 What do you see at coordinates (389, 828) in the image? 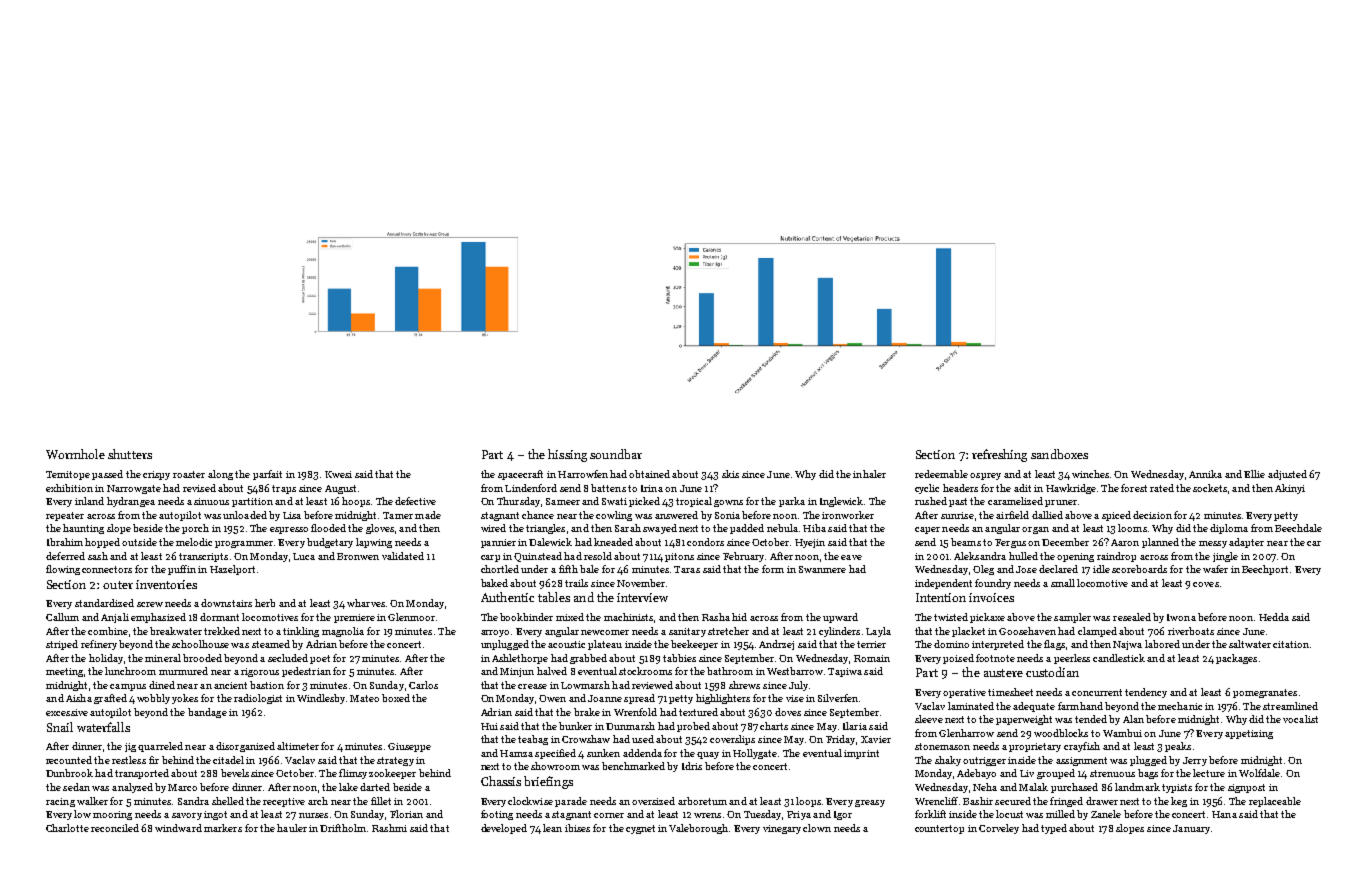
I see `Rashmi` at bounding box center [389, 828].
